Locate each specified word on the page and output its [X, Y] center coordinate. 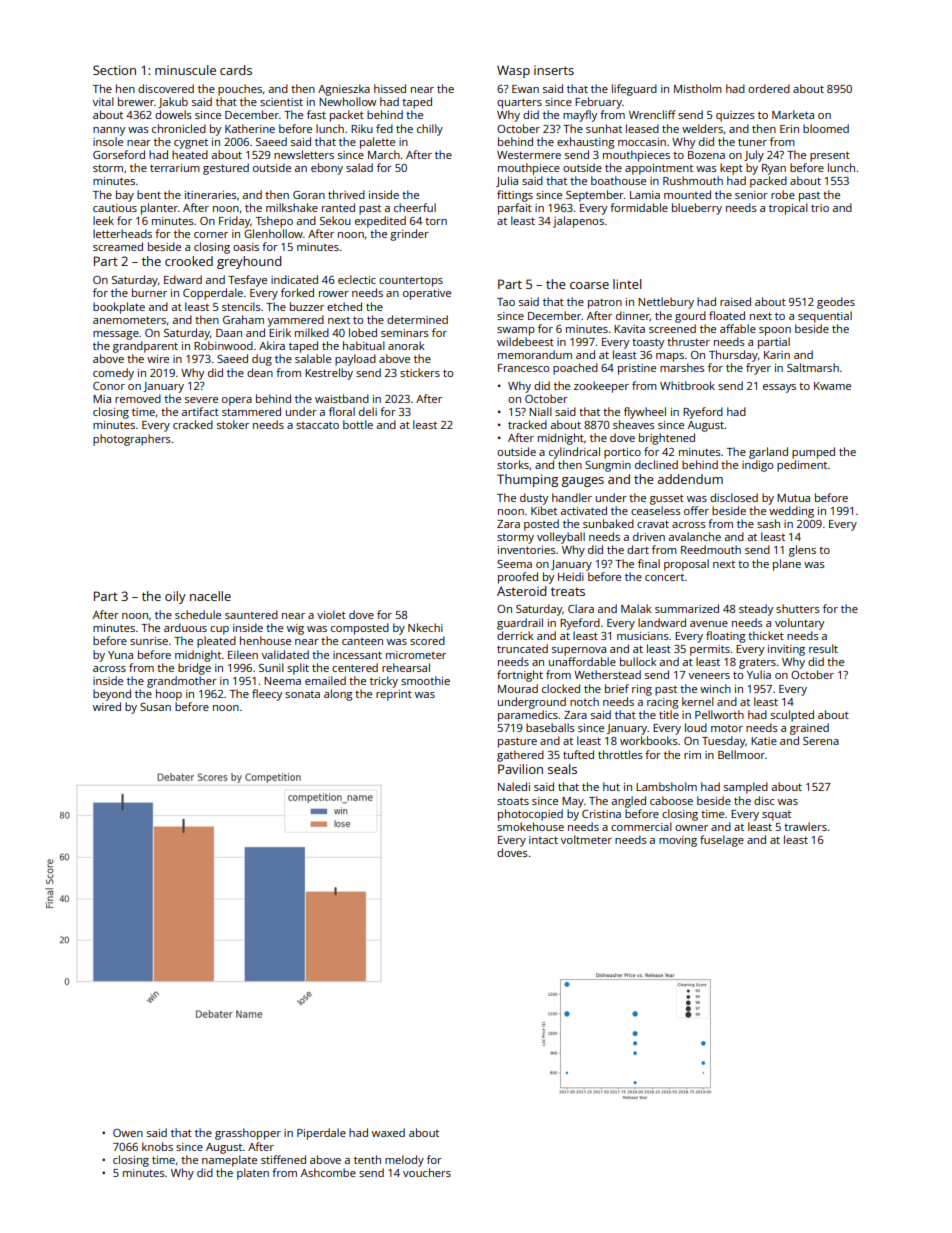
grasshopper [248, 1134]
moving [678, 841]
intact [543, 840]
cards [236, 70]
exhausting [585, 143]
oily [175, 597]
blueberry [697, 209]
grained [809, 729]
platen [253, 1174]
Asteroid [522, 591]
